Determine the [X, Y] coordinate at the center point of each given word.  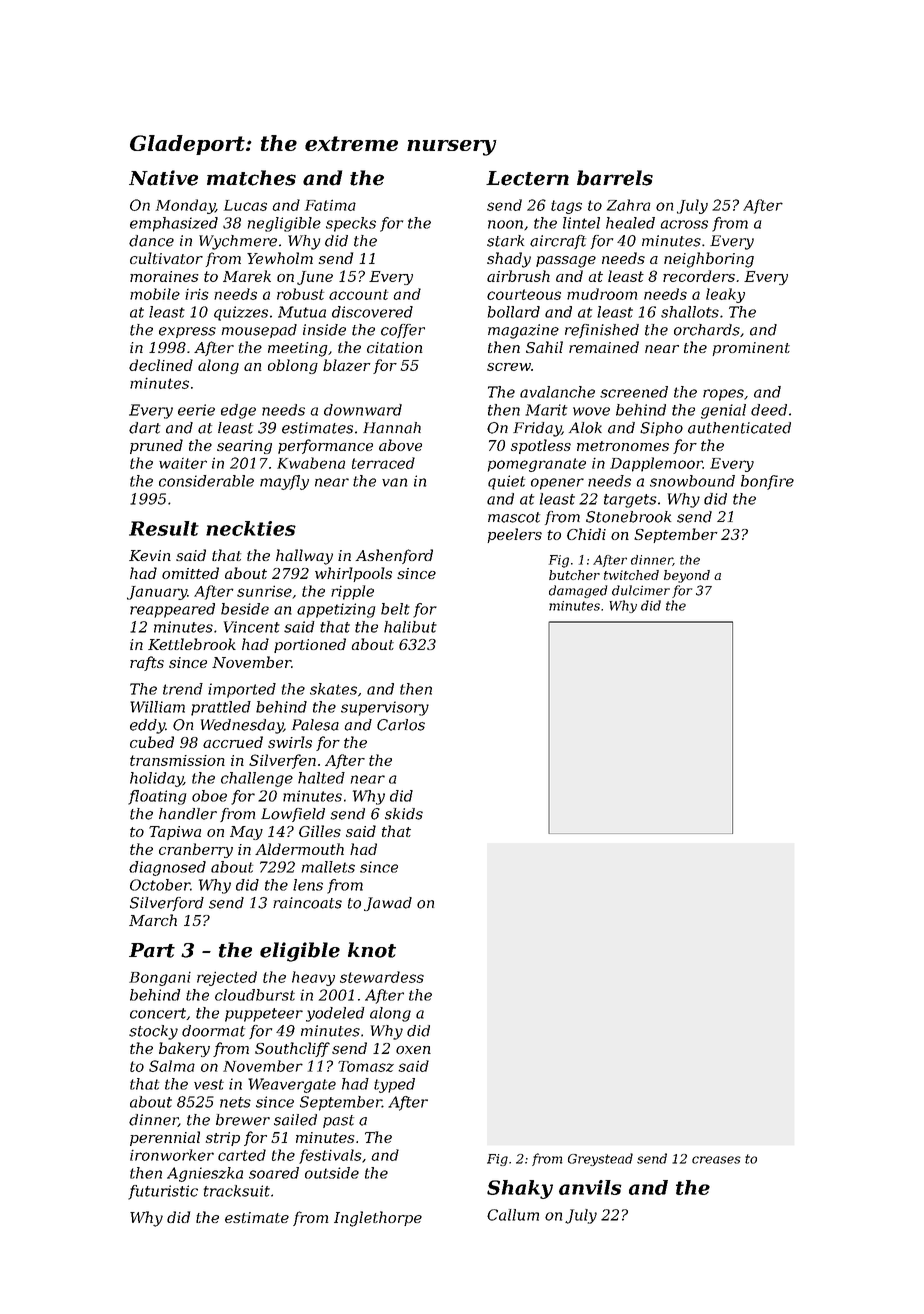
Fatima [330, 205]
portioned [310, 645]
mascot [514, 517]
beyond [687, 576]
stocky [153, 1032]
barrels [615, 178]
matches [251, 178]
